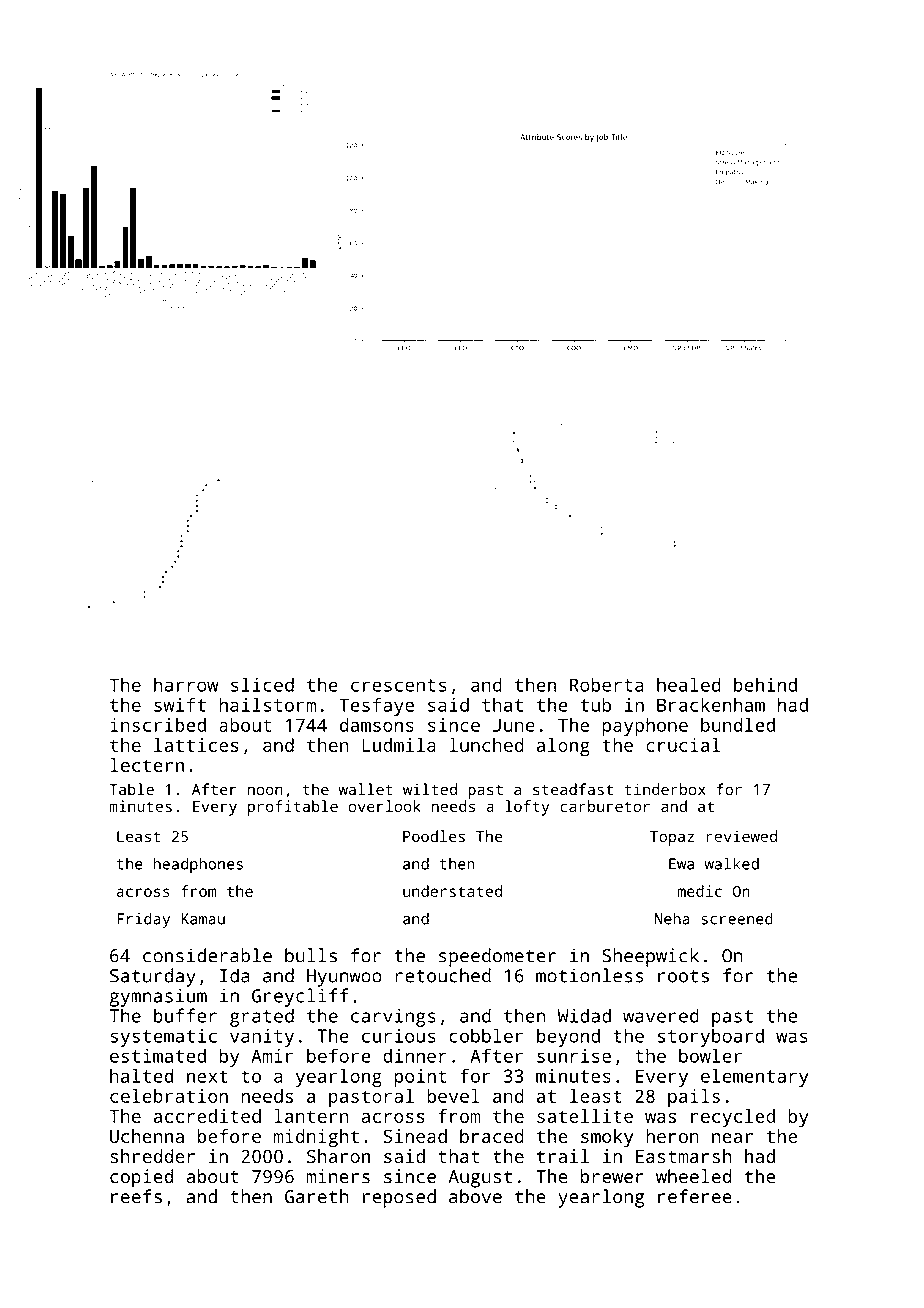 The width and height of the screenshot is (924, 1308). Describe the element at coordinates (198, 865) in the screenshot. I see `headphones` at that location.
